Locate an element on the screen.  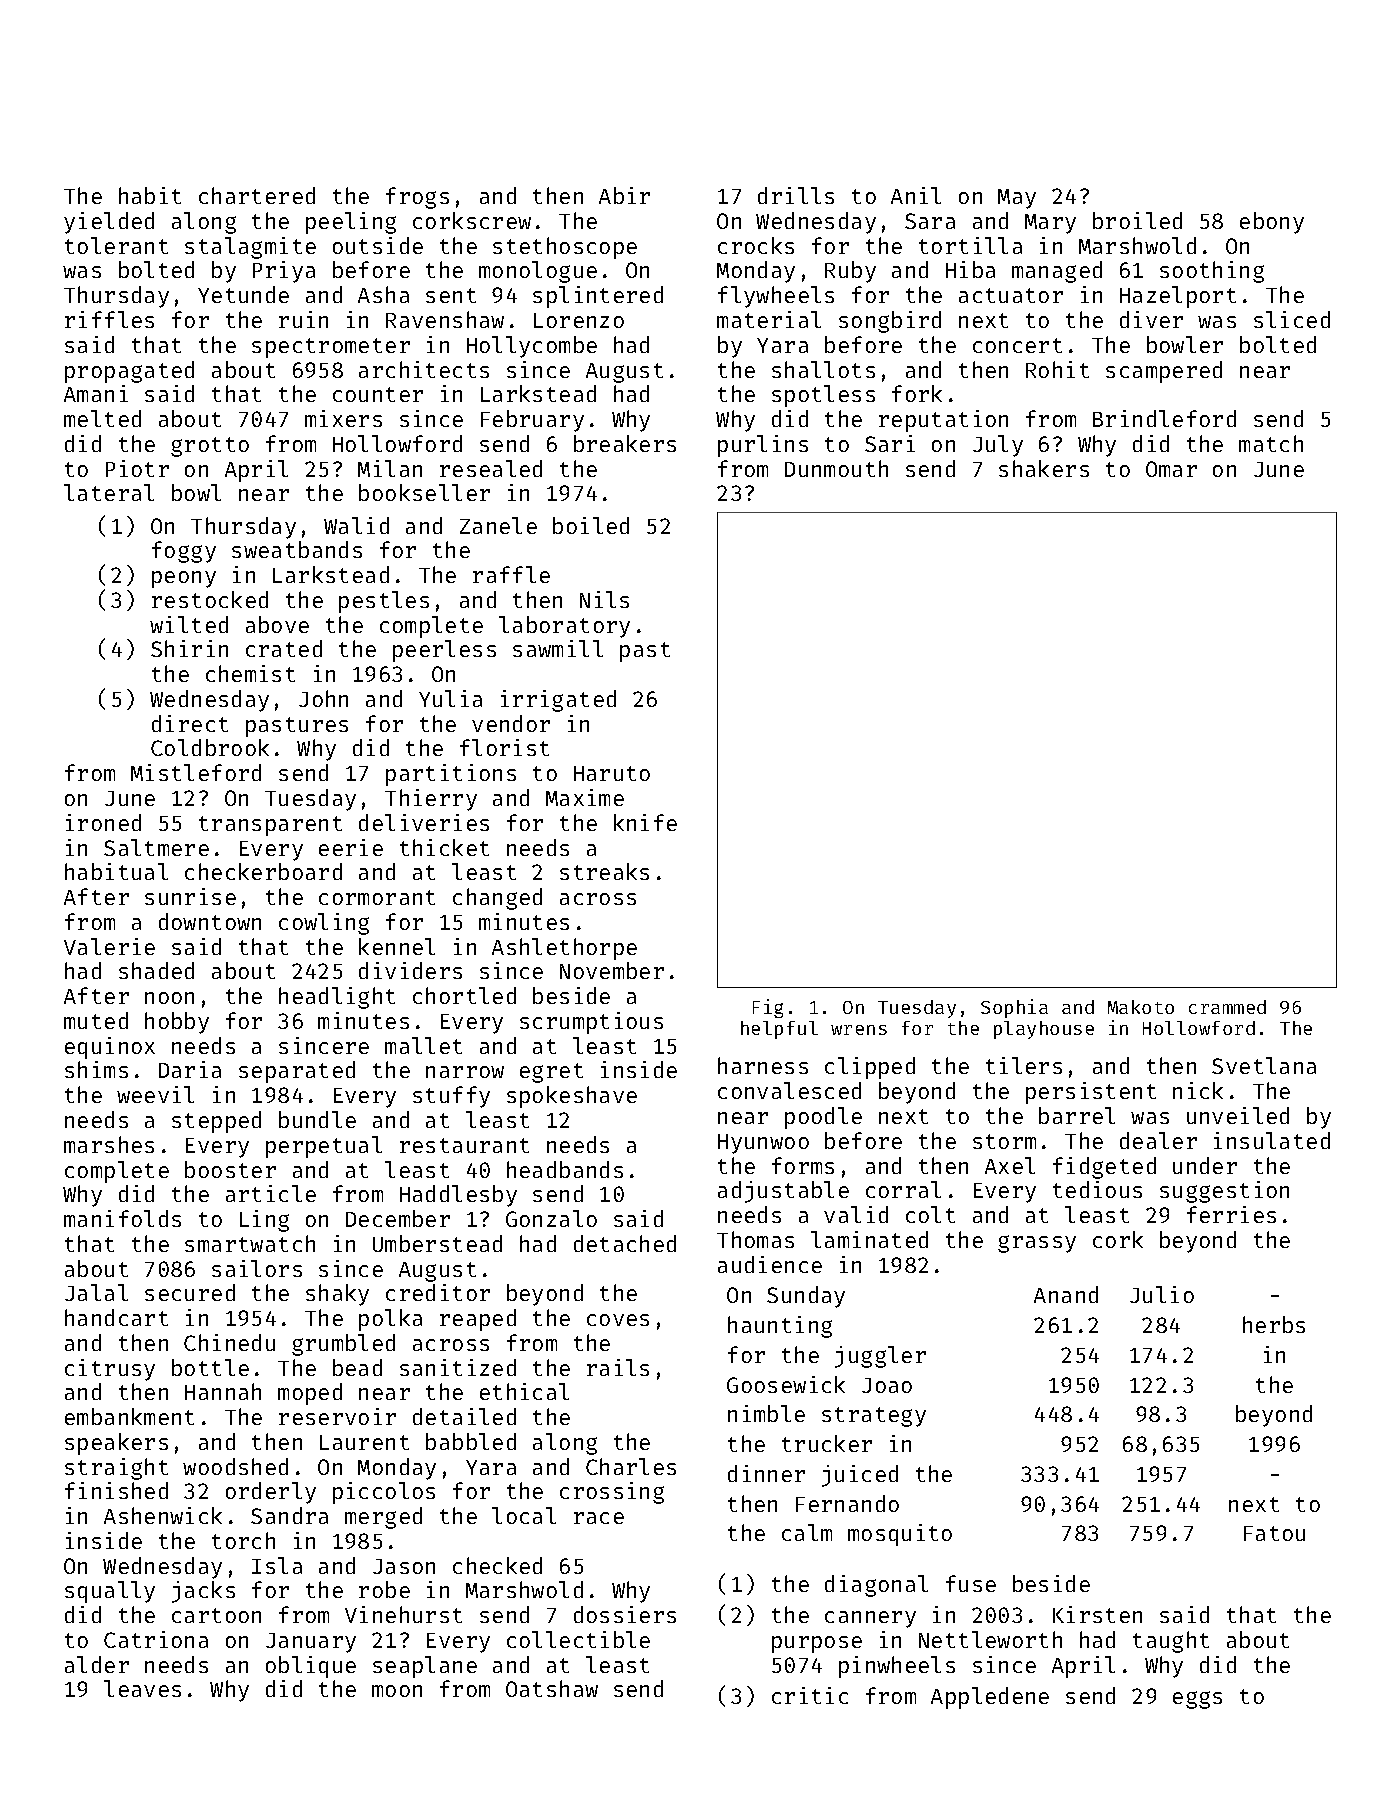
yielded is located at coordinates (109, 223).
